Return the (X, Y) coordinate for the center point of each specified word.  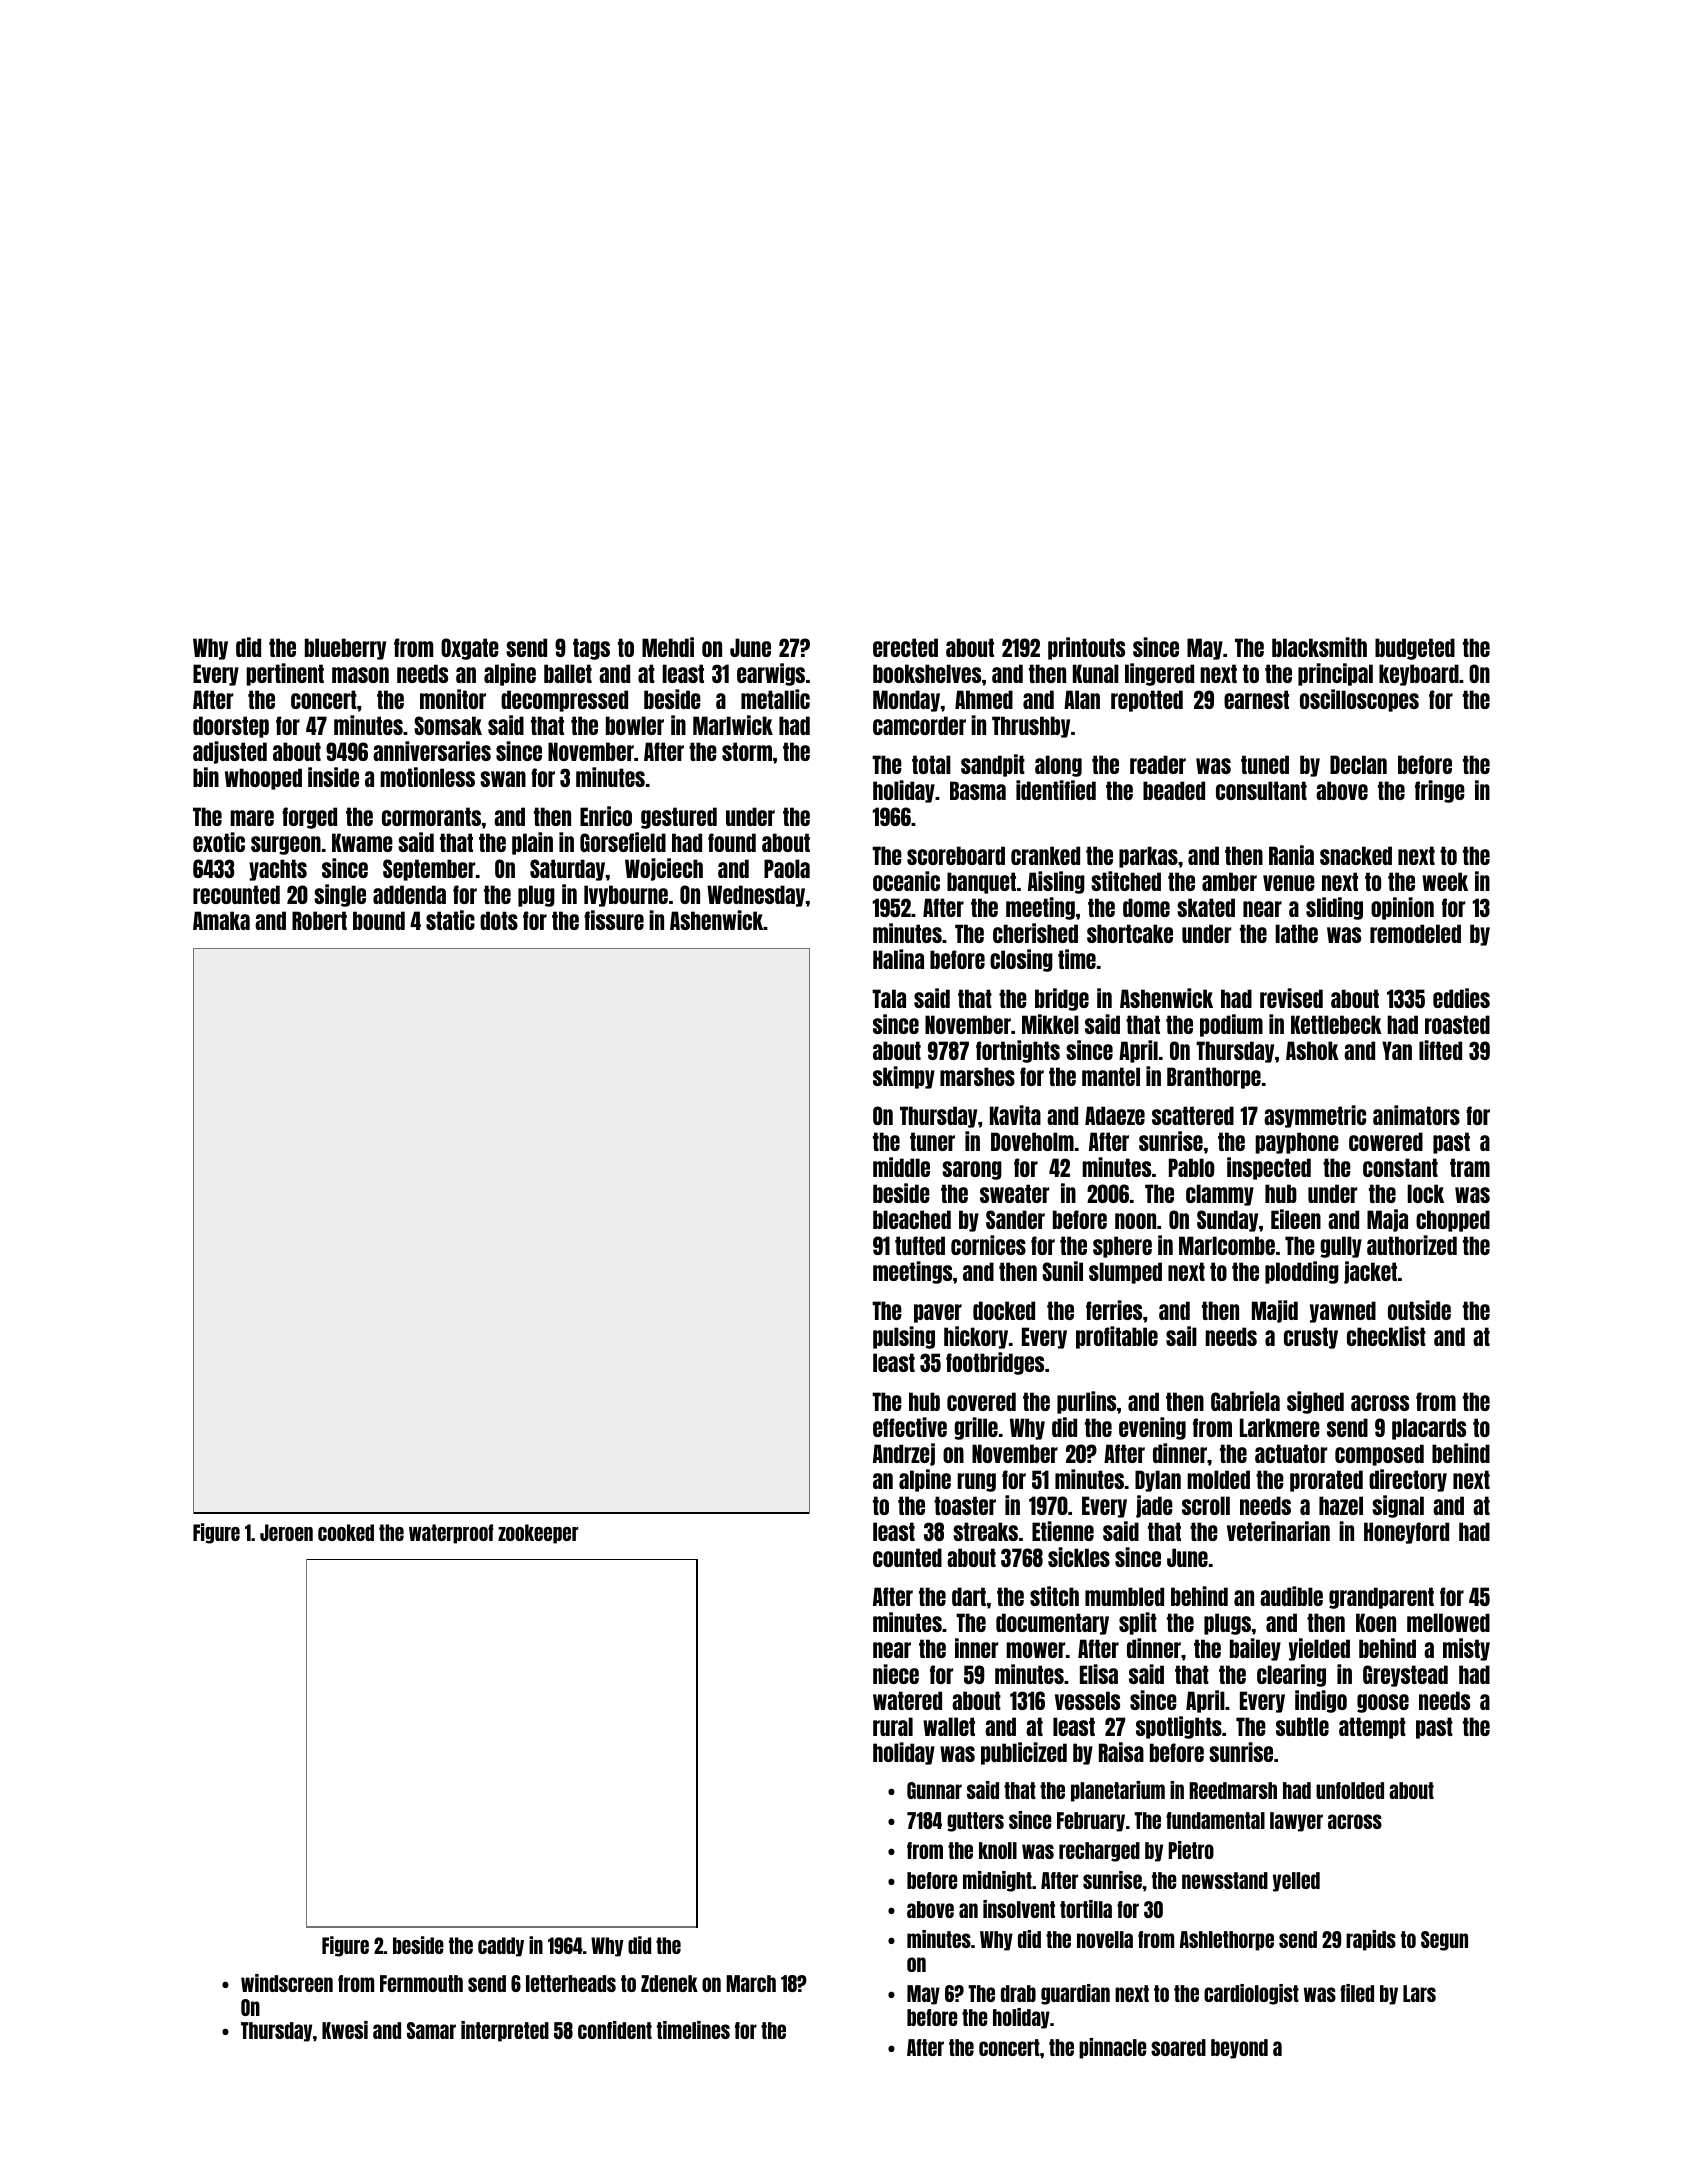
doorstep (231, 727)
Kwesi (345, 2030)
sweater (1014, 1193)
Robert (319, 920)
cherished (1035, 933)
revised (1291, 998)
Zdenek (669, 1983)
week (1445, 881)
